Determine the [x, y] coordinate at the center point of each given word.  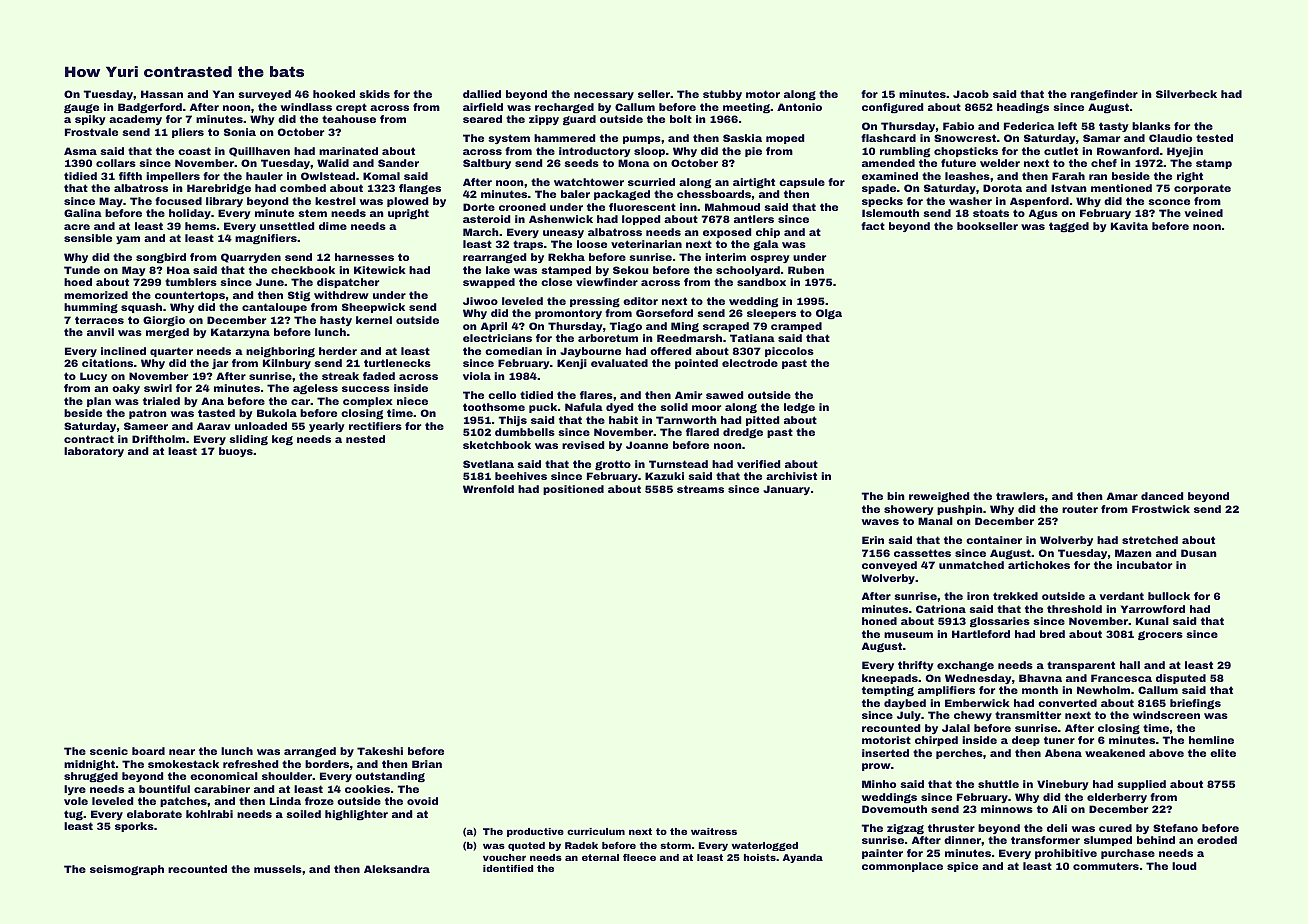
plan [99, 402]
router [1080, 509]
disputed [1181, 679]
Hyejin [1185, 152]
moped [785, 139]
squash [141, 308]
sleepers [771, 314]
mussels [278, 869]
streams [700, 489]
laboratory [94, 452]
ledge [799, 408]
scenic [109, 751]
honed [879, 621]
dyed [620, 408]
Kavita [1129, 226]
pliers [188, 133]
